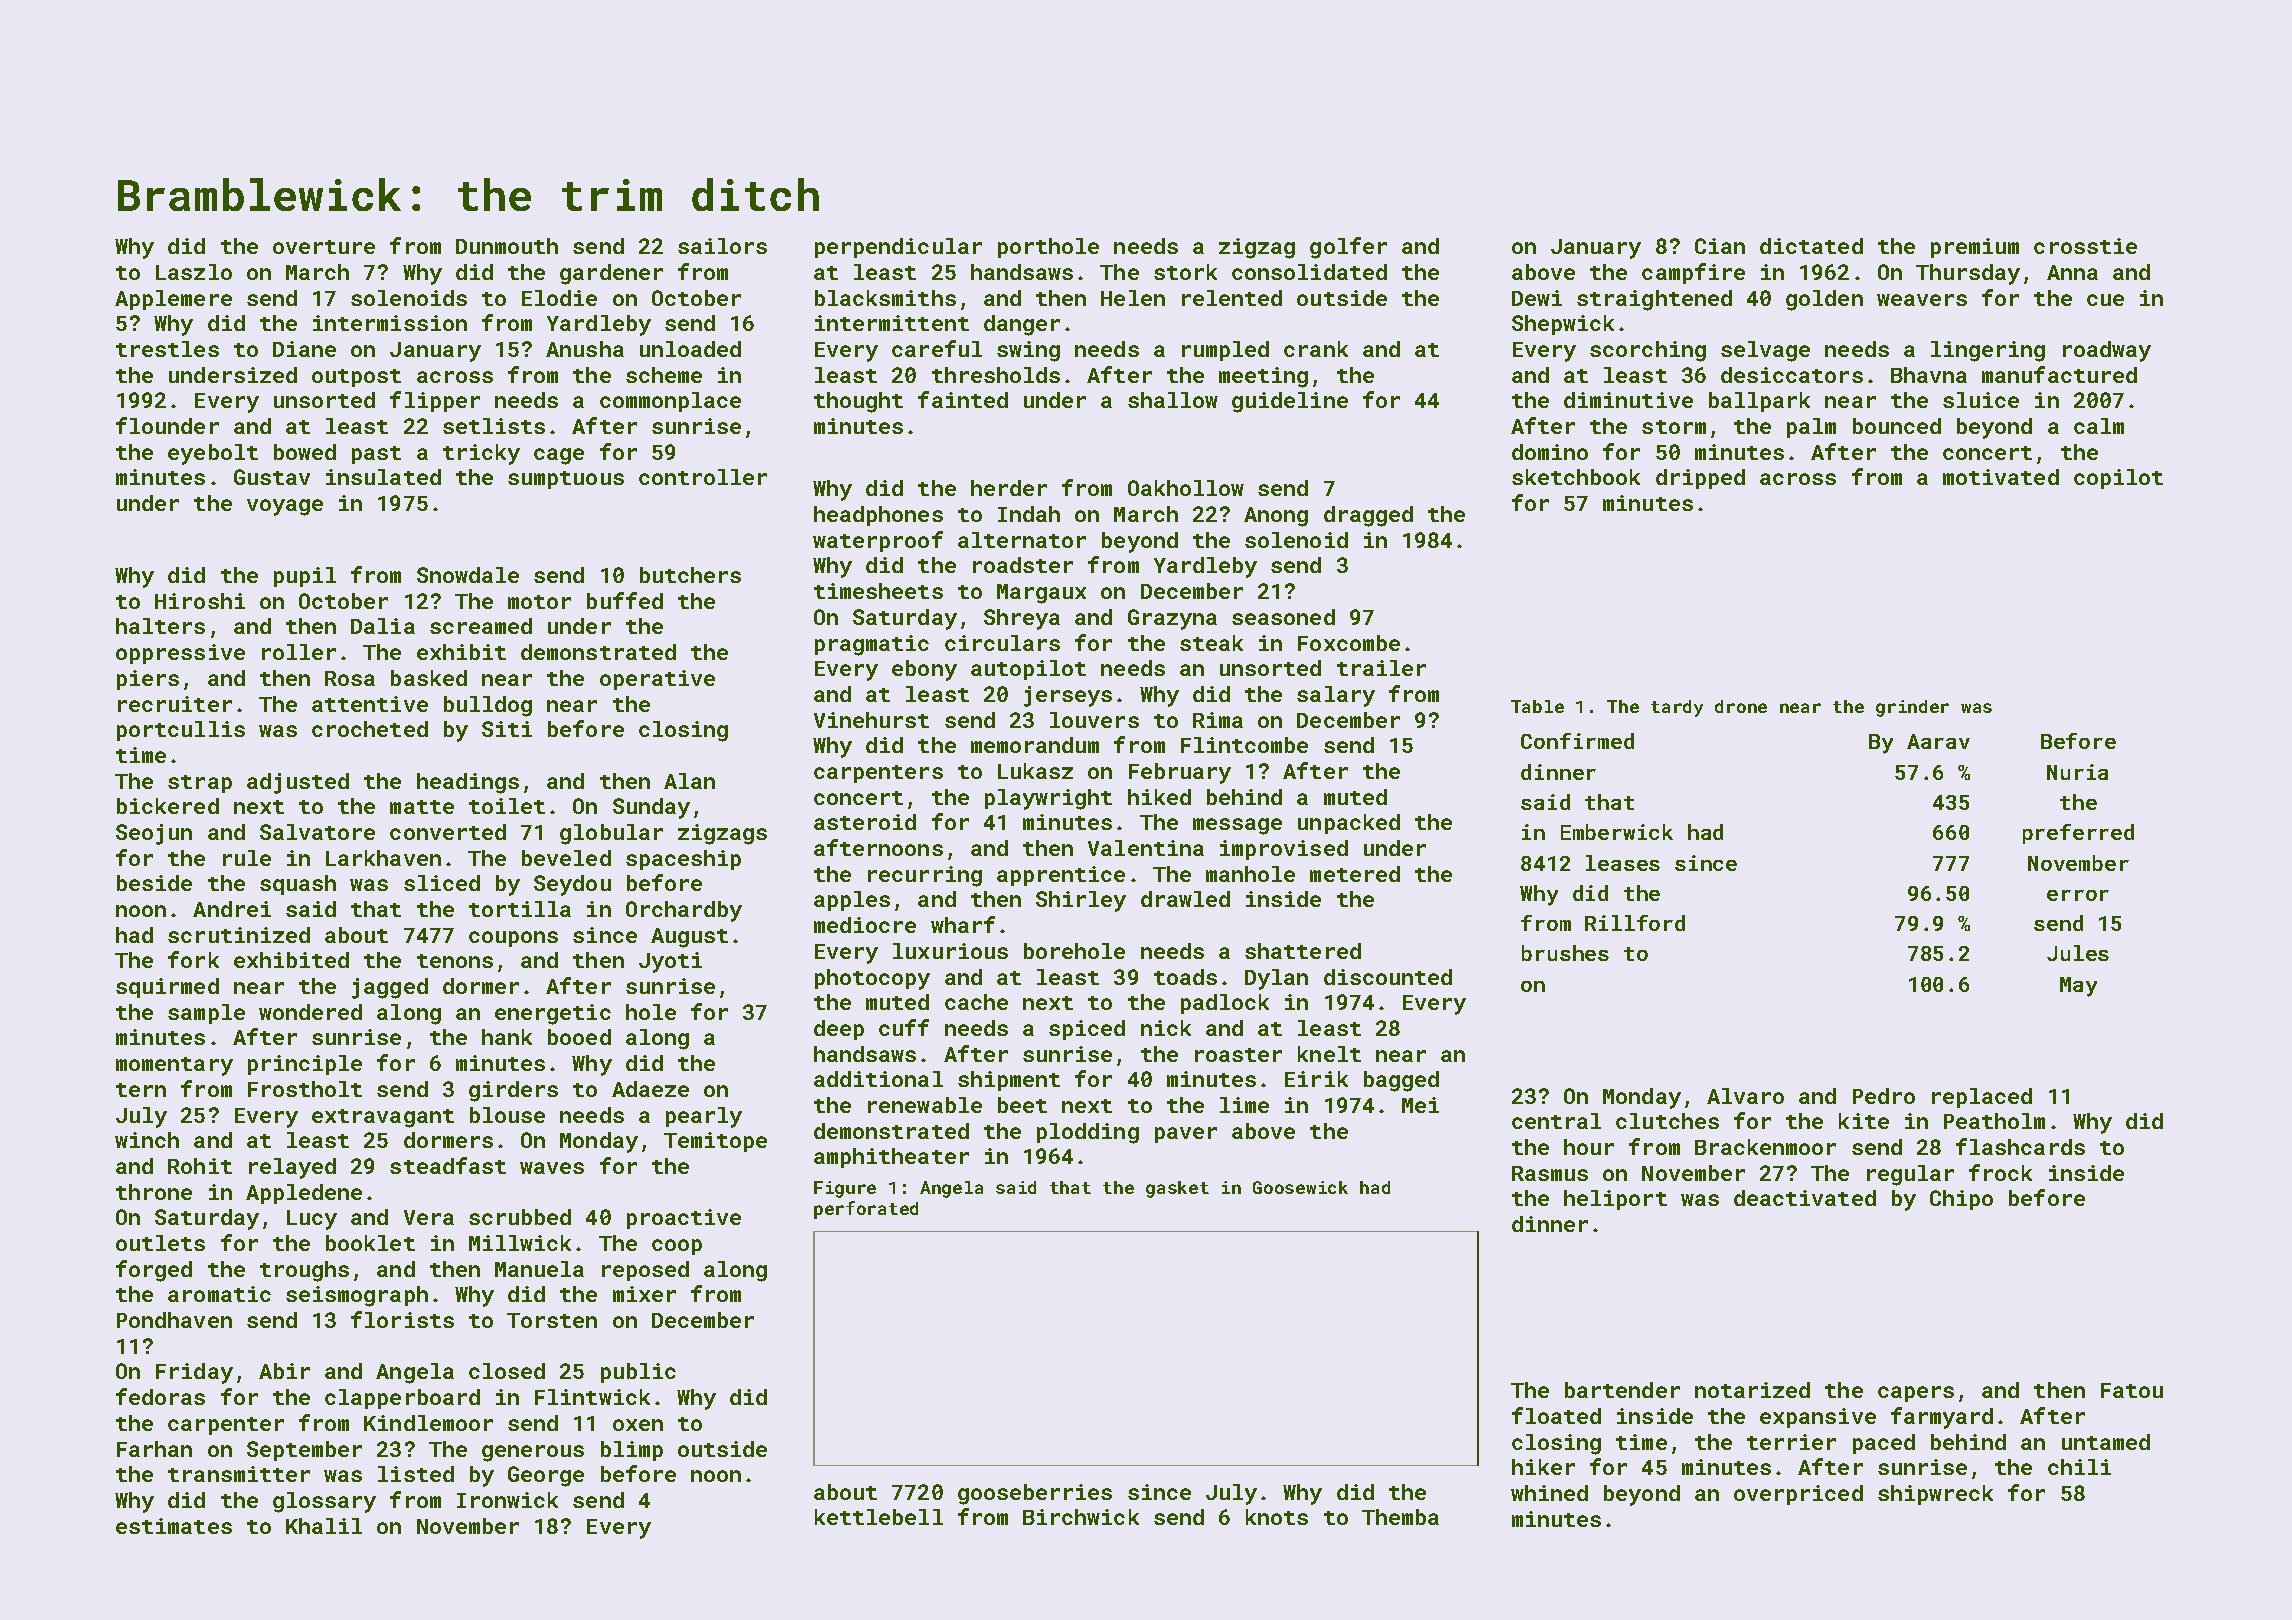 The height and width of the image is (1620, 2292). What do you see at coordinates (1309, 272) in the image?
I see `consolidated` at bounding box center [1309, 272].
